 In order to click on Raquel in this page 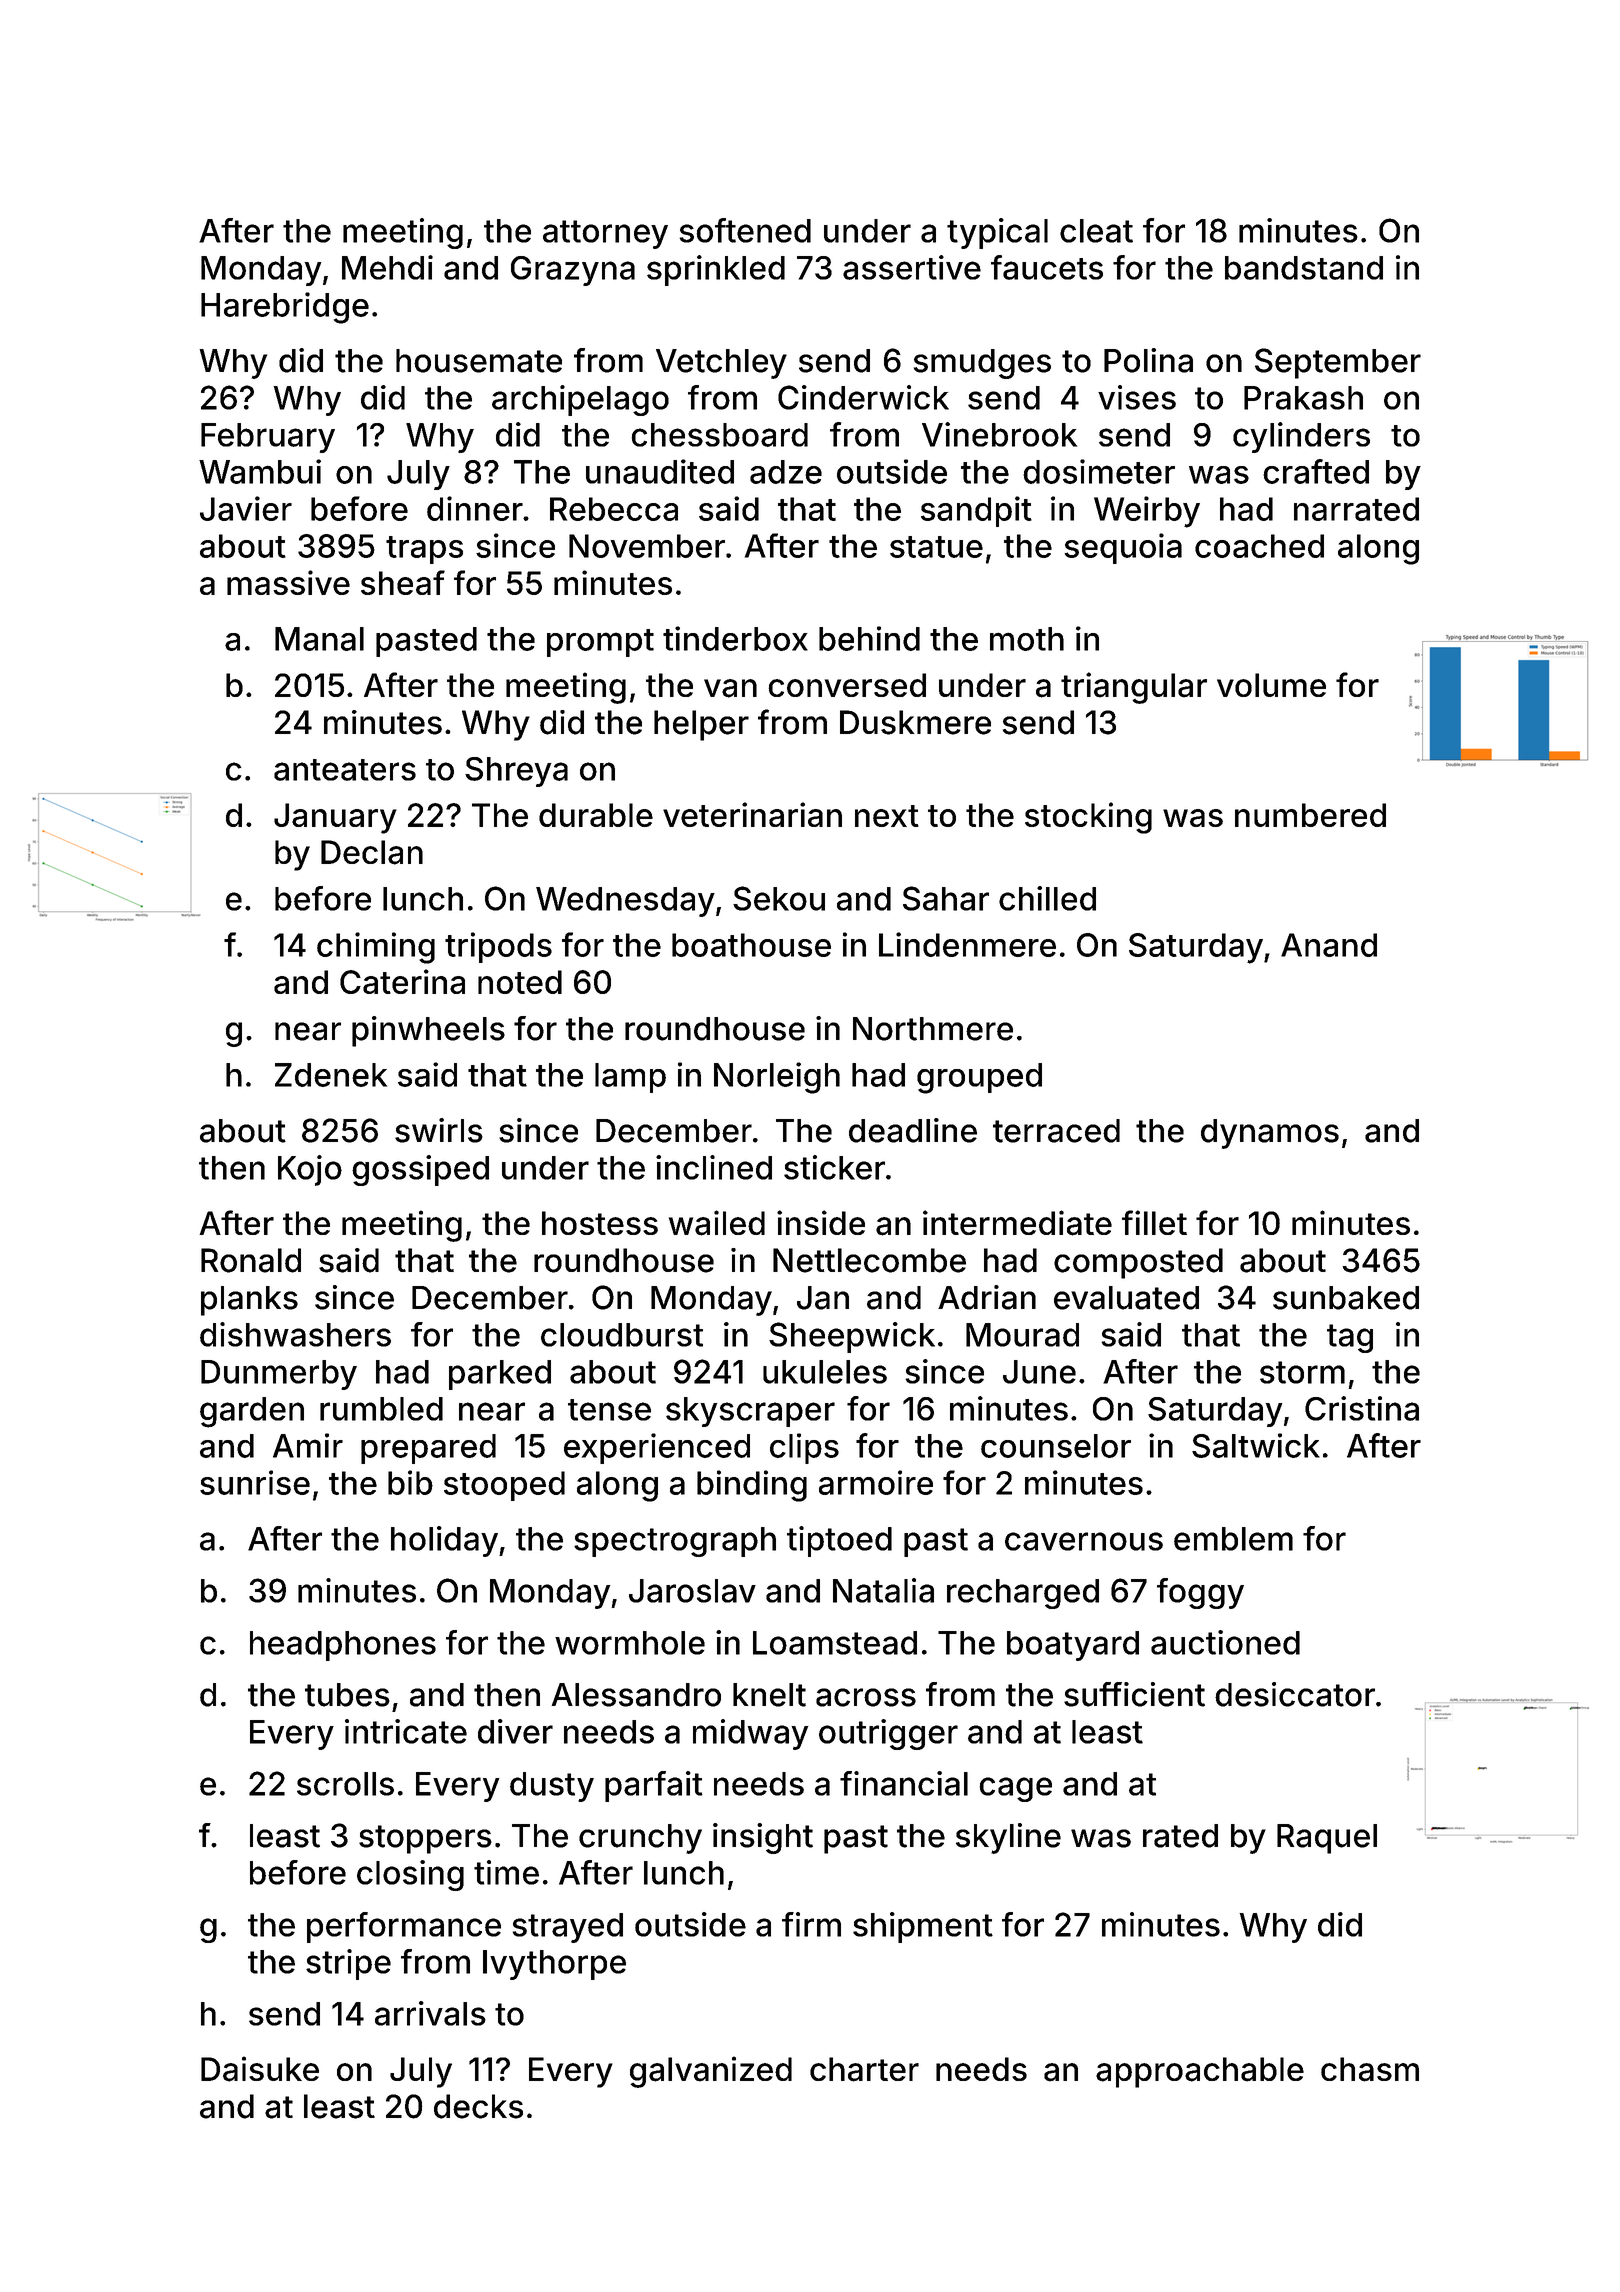, I will do `click(1327, 1839)`.
